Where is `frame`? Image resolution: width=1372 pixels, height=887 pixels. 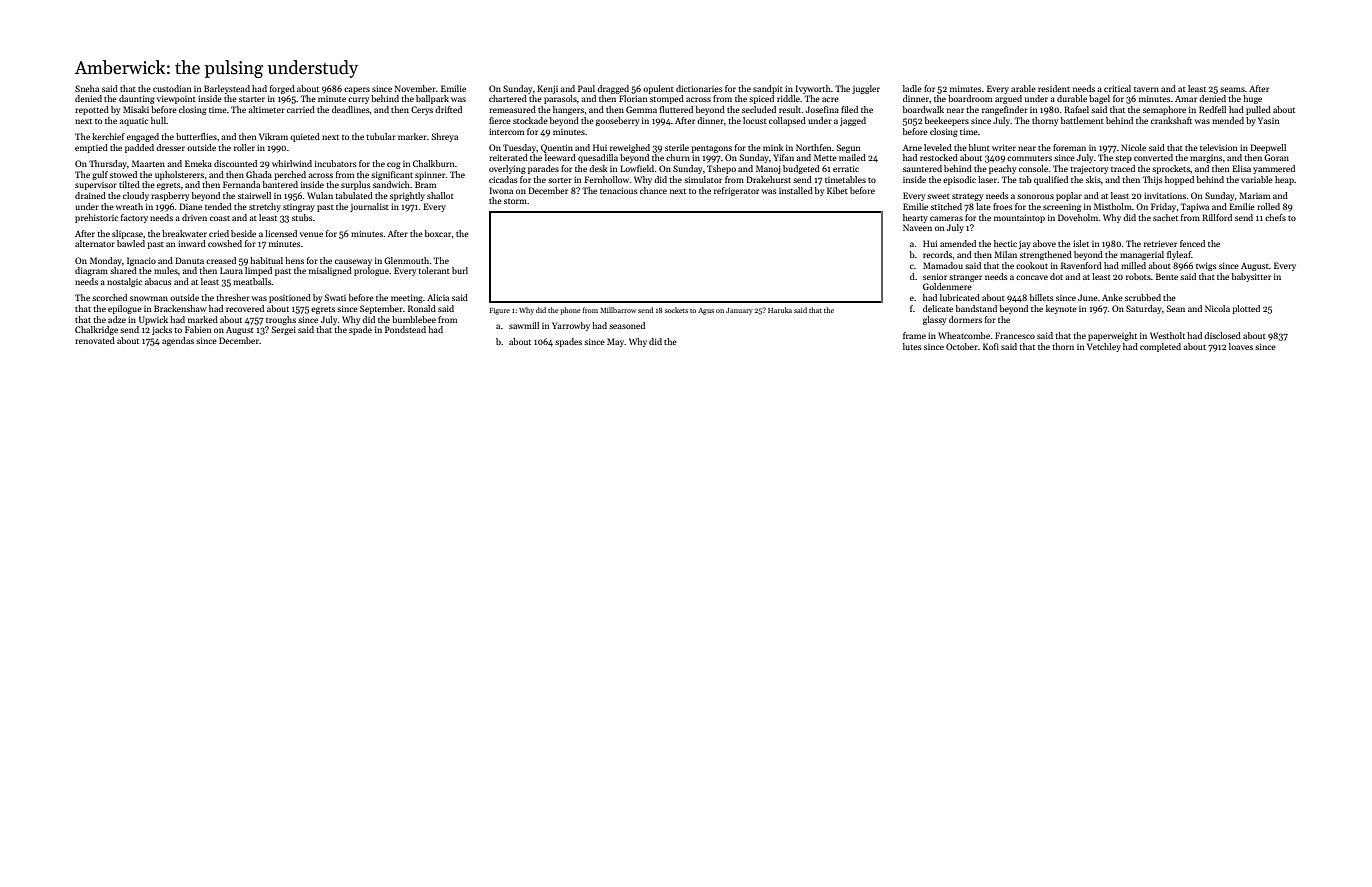 frame is located at coordinates (914, 335).
